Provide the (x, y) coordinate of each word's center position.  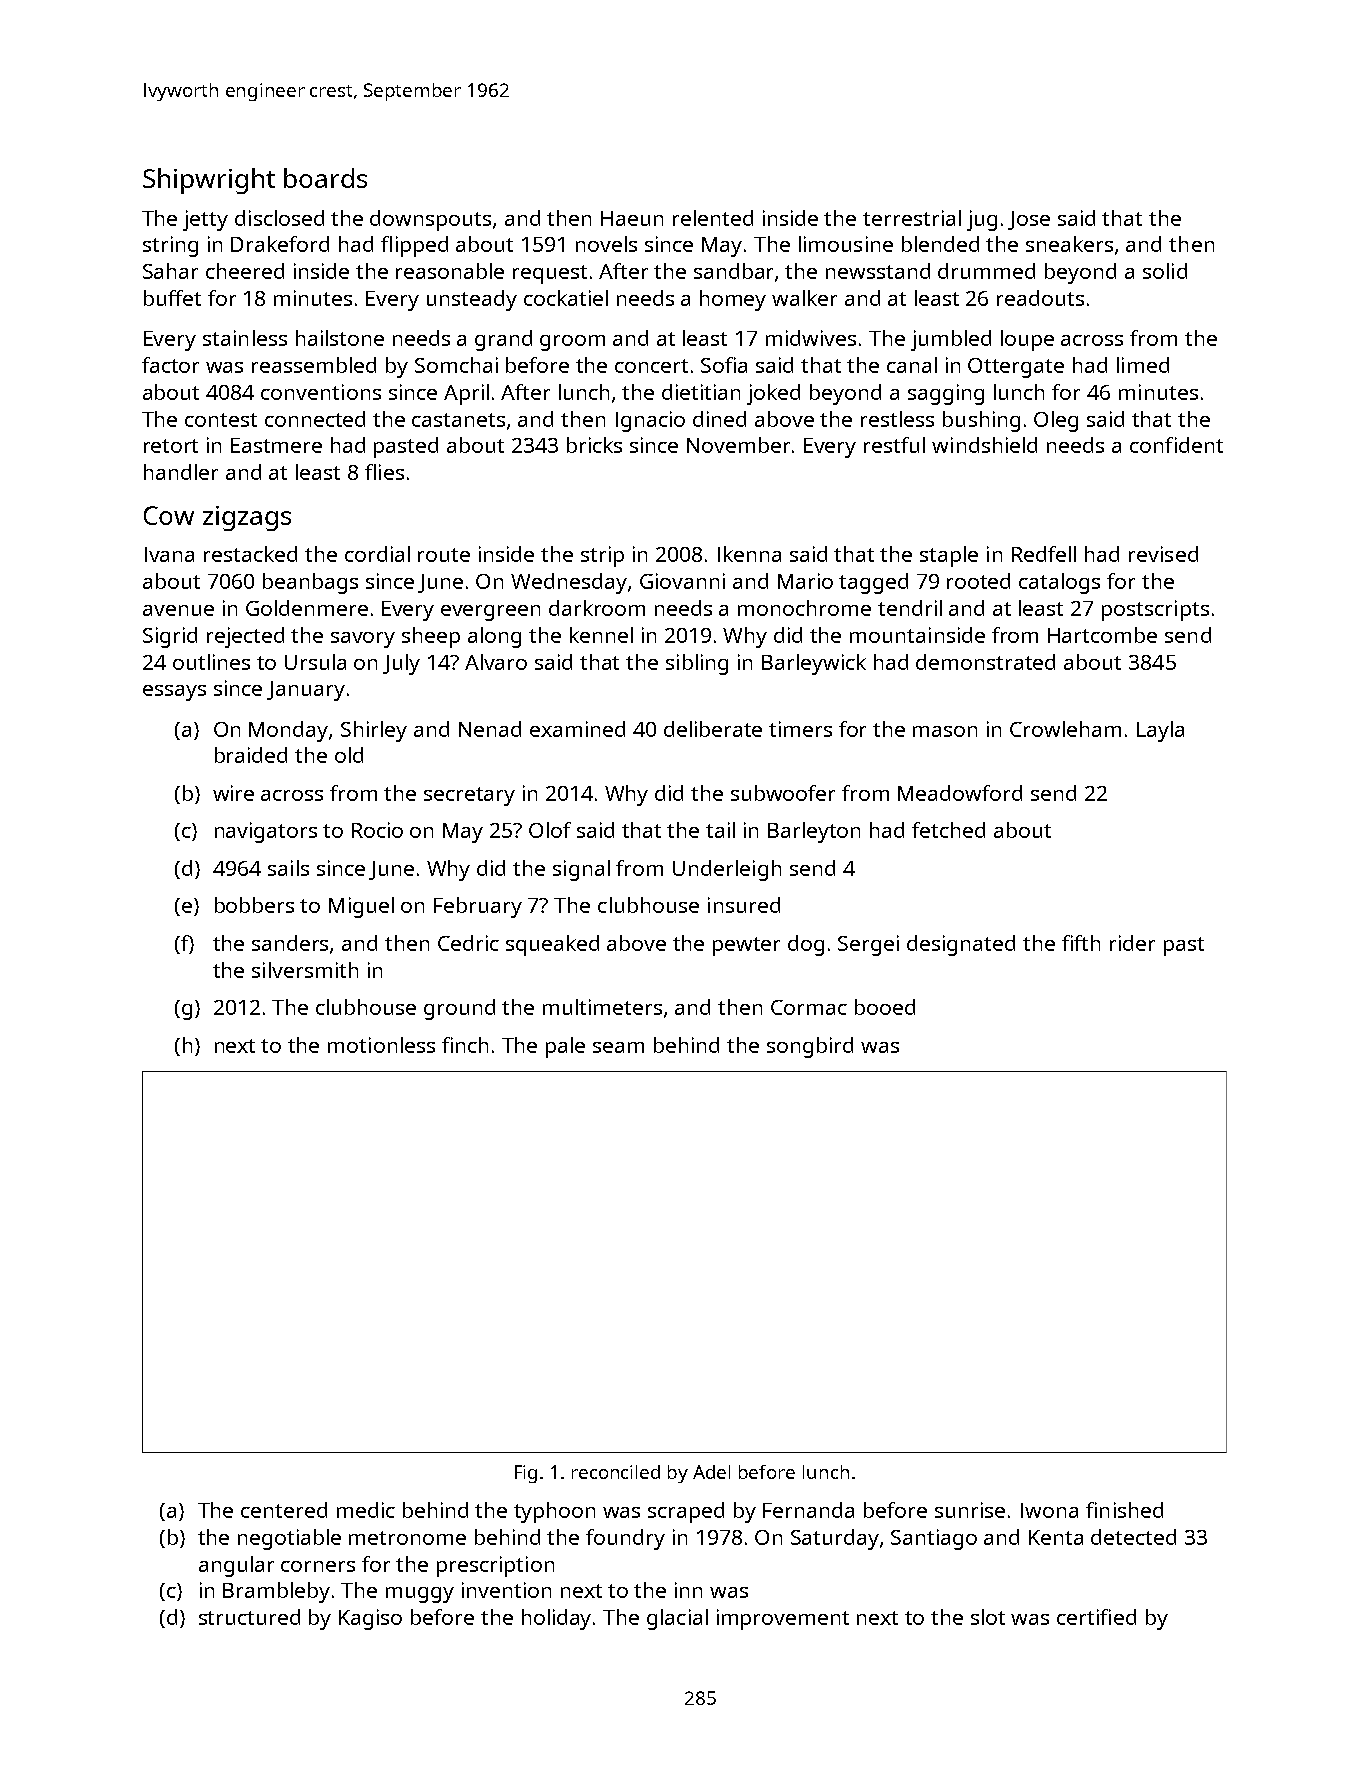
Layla (1160, 731)
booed (885, 1007)
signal (581, 870)
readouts (1040, 298)
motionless (381, 1045)
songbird (810, 1047)
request (550, 274)
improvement (783, 1619)
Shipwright (209, 181)
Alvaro (496, 662)
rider (1132, 943)
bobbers (254, 905)
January (306, 691)
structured (249, 1617)
